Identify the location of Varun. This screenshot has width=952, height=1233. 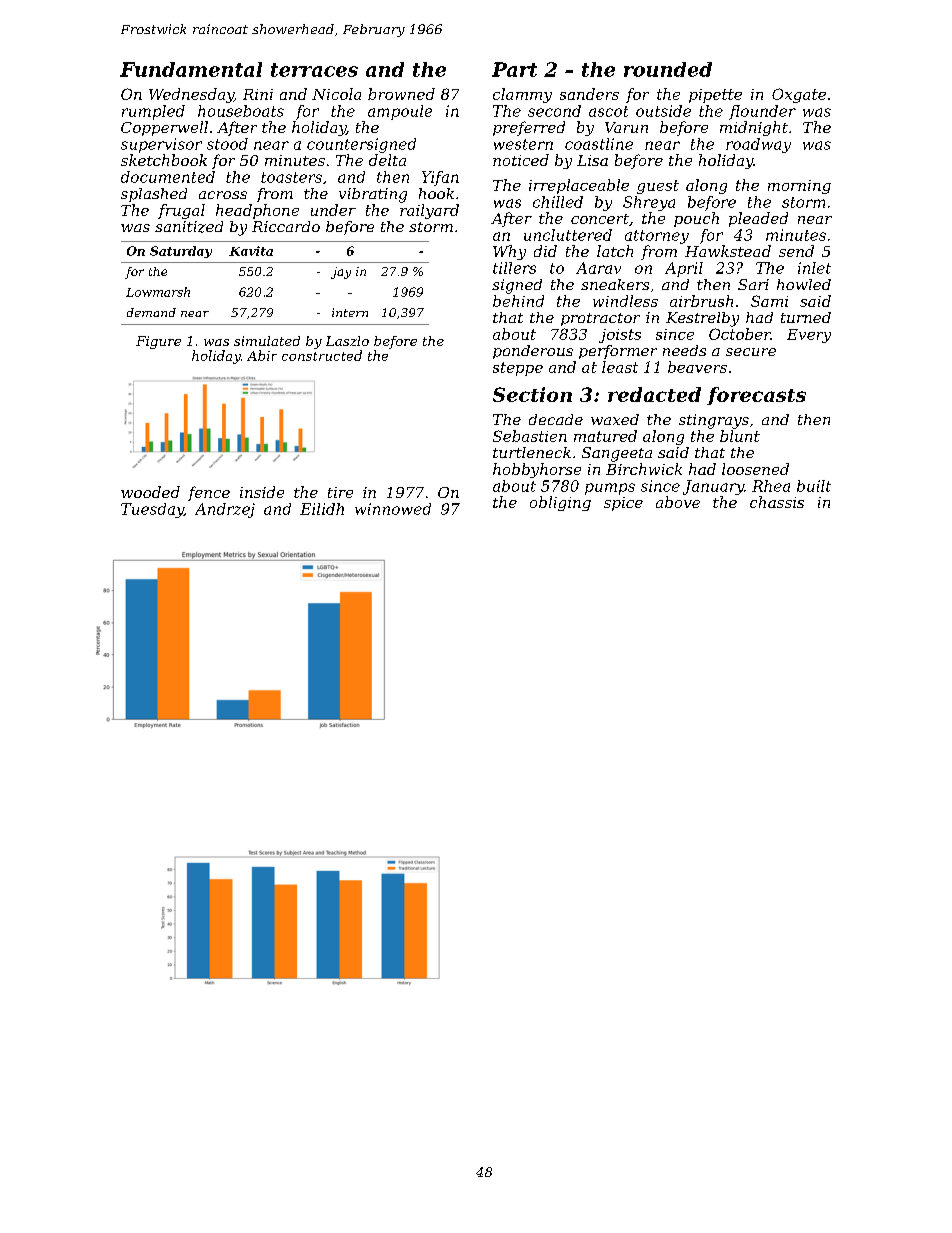
(626, 127).
